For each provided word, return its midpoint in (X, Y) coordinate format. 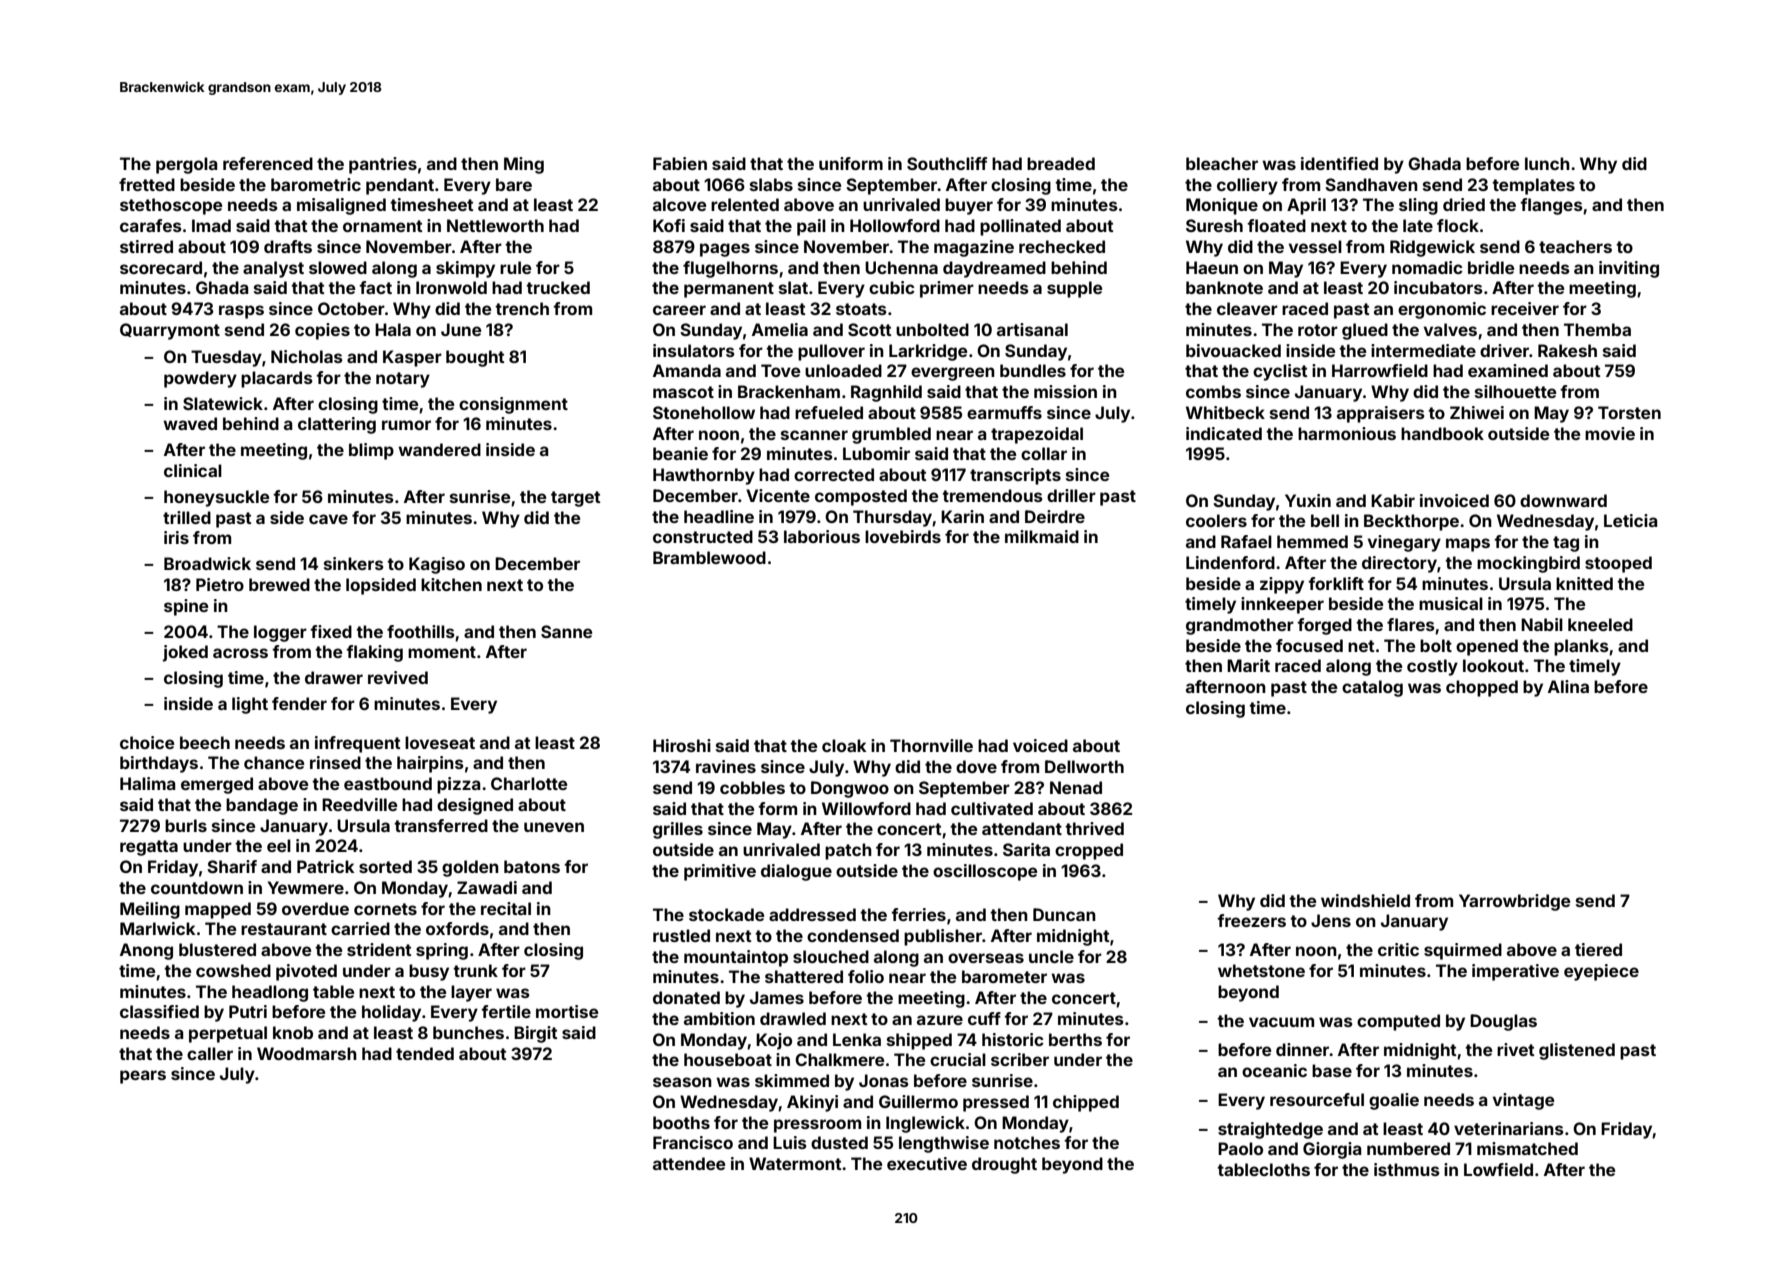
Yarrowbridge (1514, 902)
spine (186, 607)
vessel (1315, 246)
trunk (475, 970)
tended (425, 1053)
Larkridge (928, 352)
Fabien (680, 163)
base (1332, 1070)
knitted (1584, 583)
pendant (400, 186)
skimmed (792, 1080)
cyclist (1280, 372)
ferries (918, 914)
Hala (393, 329)
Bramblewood (709, 557)
